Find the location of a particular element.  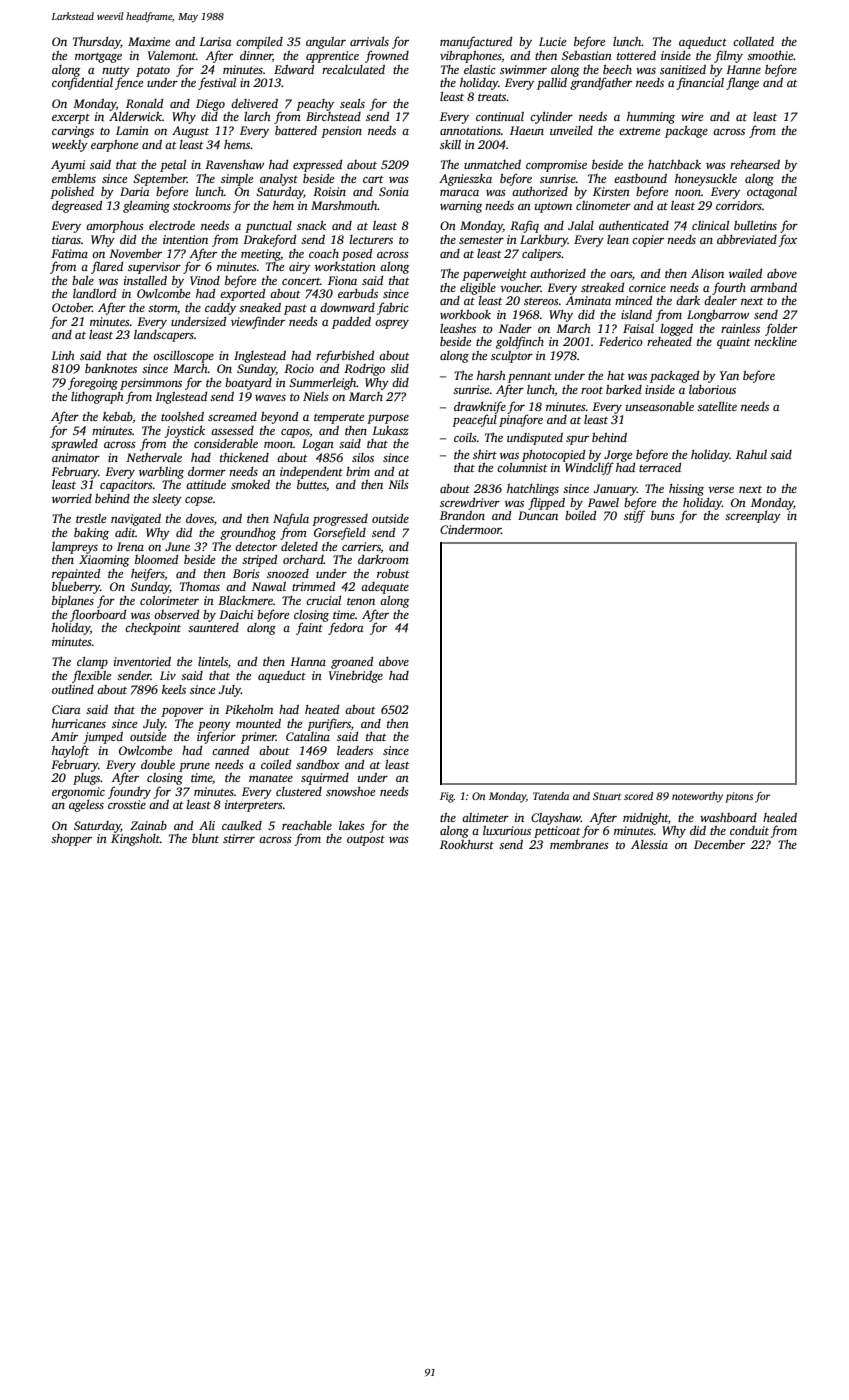

foundry is located at coordinates (129, 792).
